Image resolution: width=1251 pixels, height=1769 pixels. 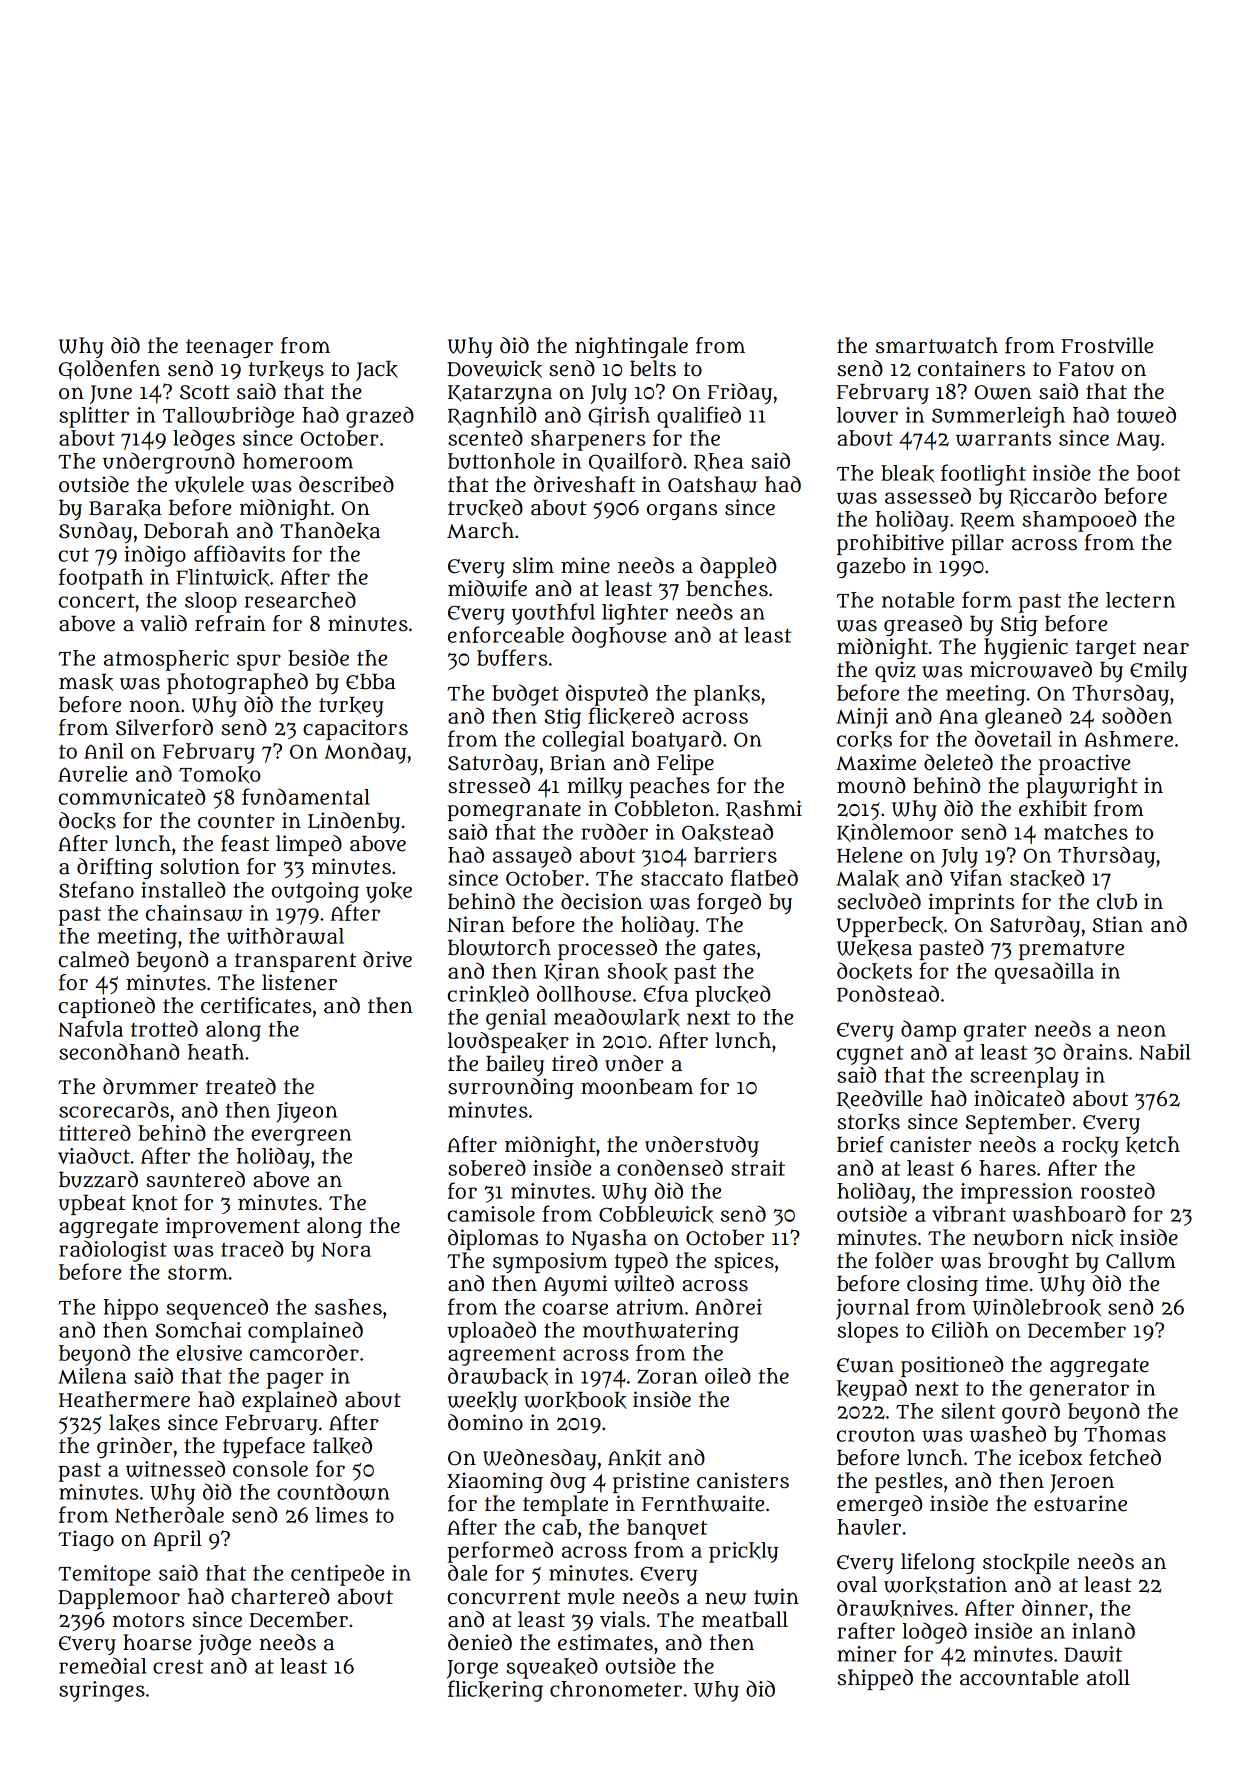 I want to click on benches, so click(x=727, y=588).
